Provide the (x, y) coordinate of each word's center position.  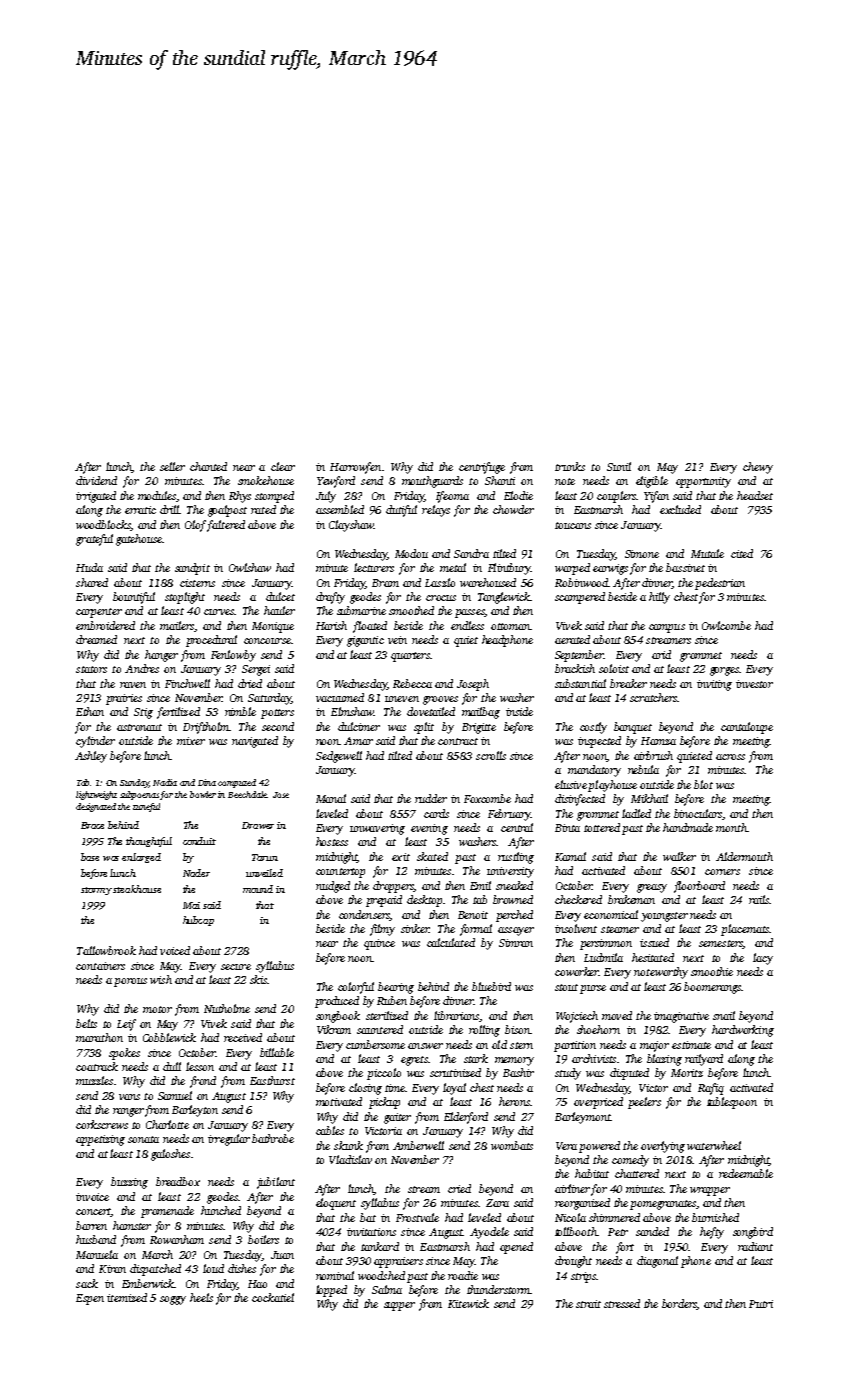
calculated (451, 942)
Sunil (619, 466)
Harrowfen (355, 468)
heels (201, 1297)
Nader (196, 873)
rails (759, 899)
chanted (208, 466)
